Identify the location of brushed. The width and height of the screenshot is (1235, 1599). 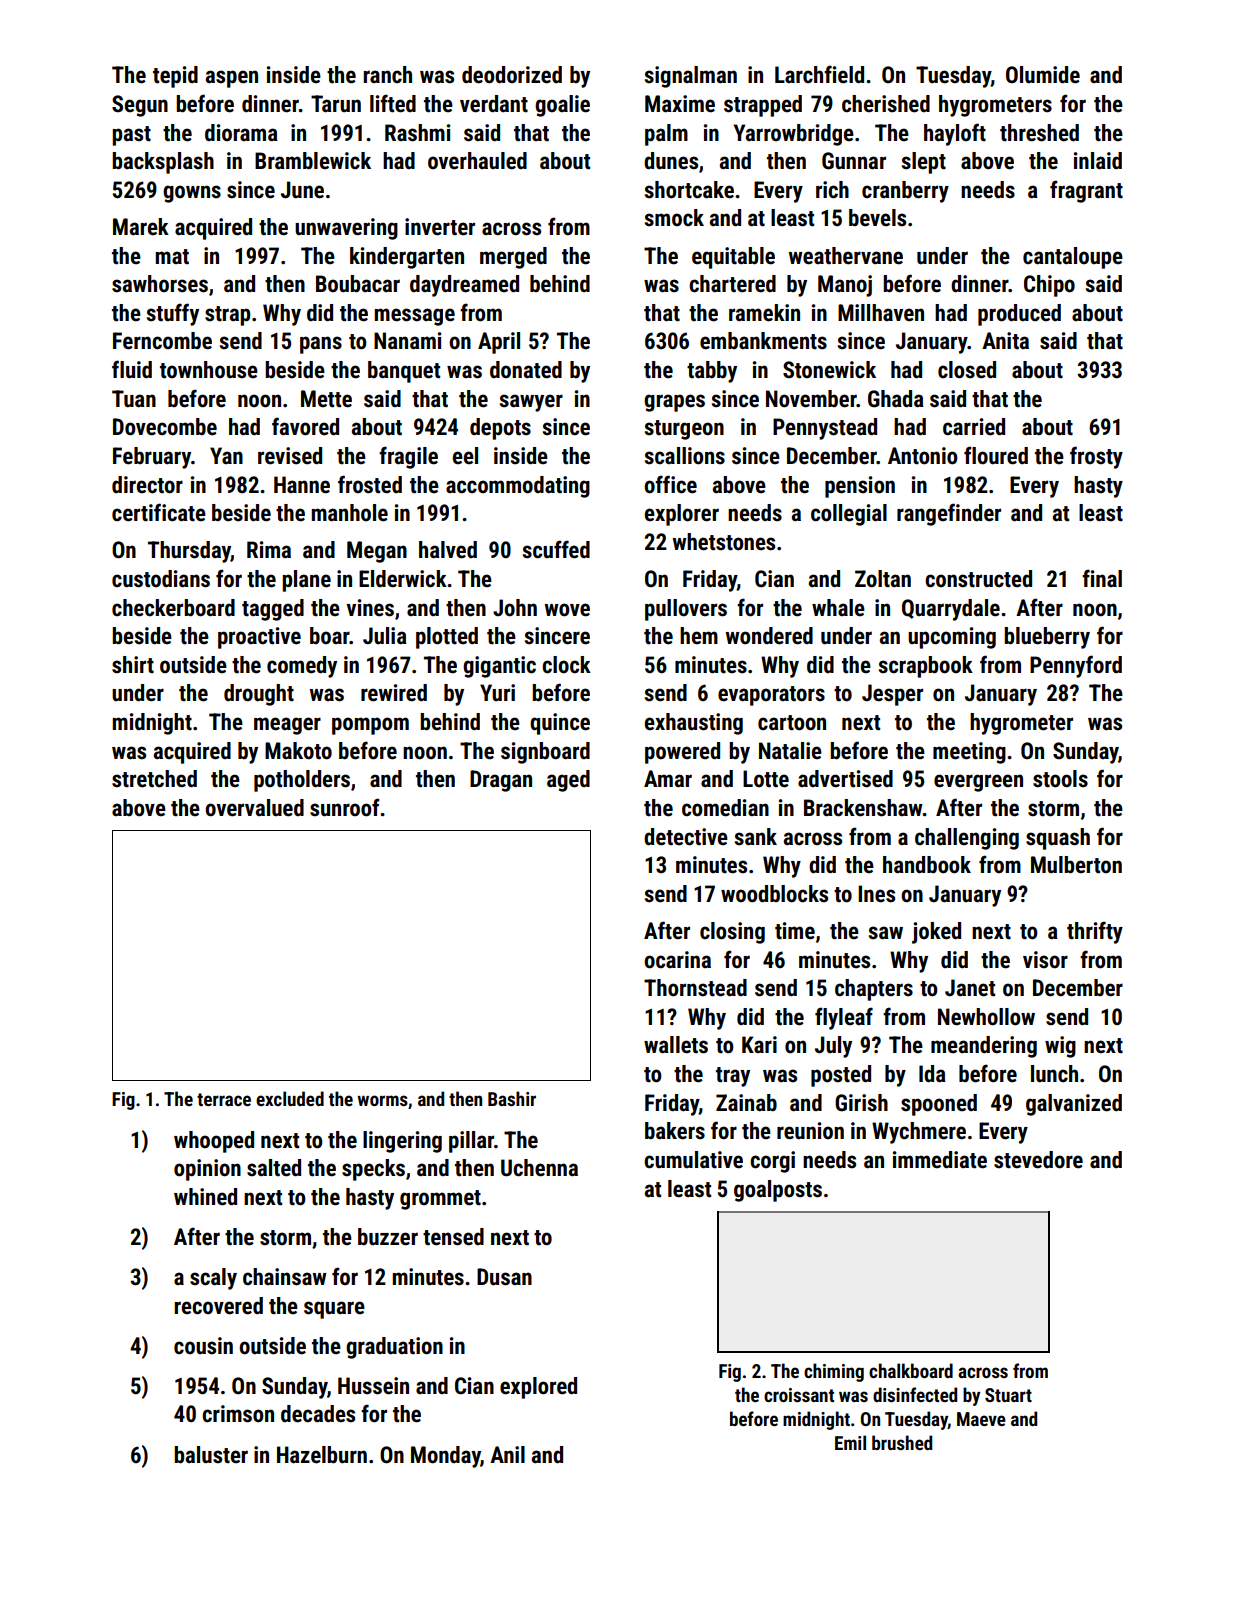
(902, 1442).
